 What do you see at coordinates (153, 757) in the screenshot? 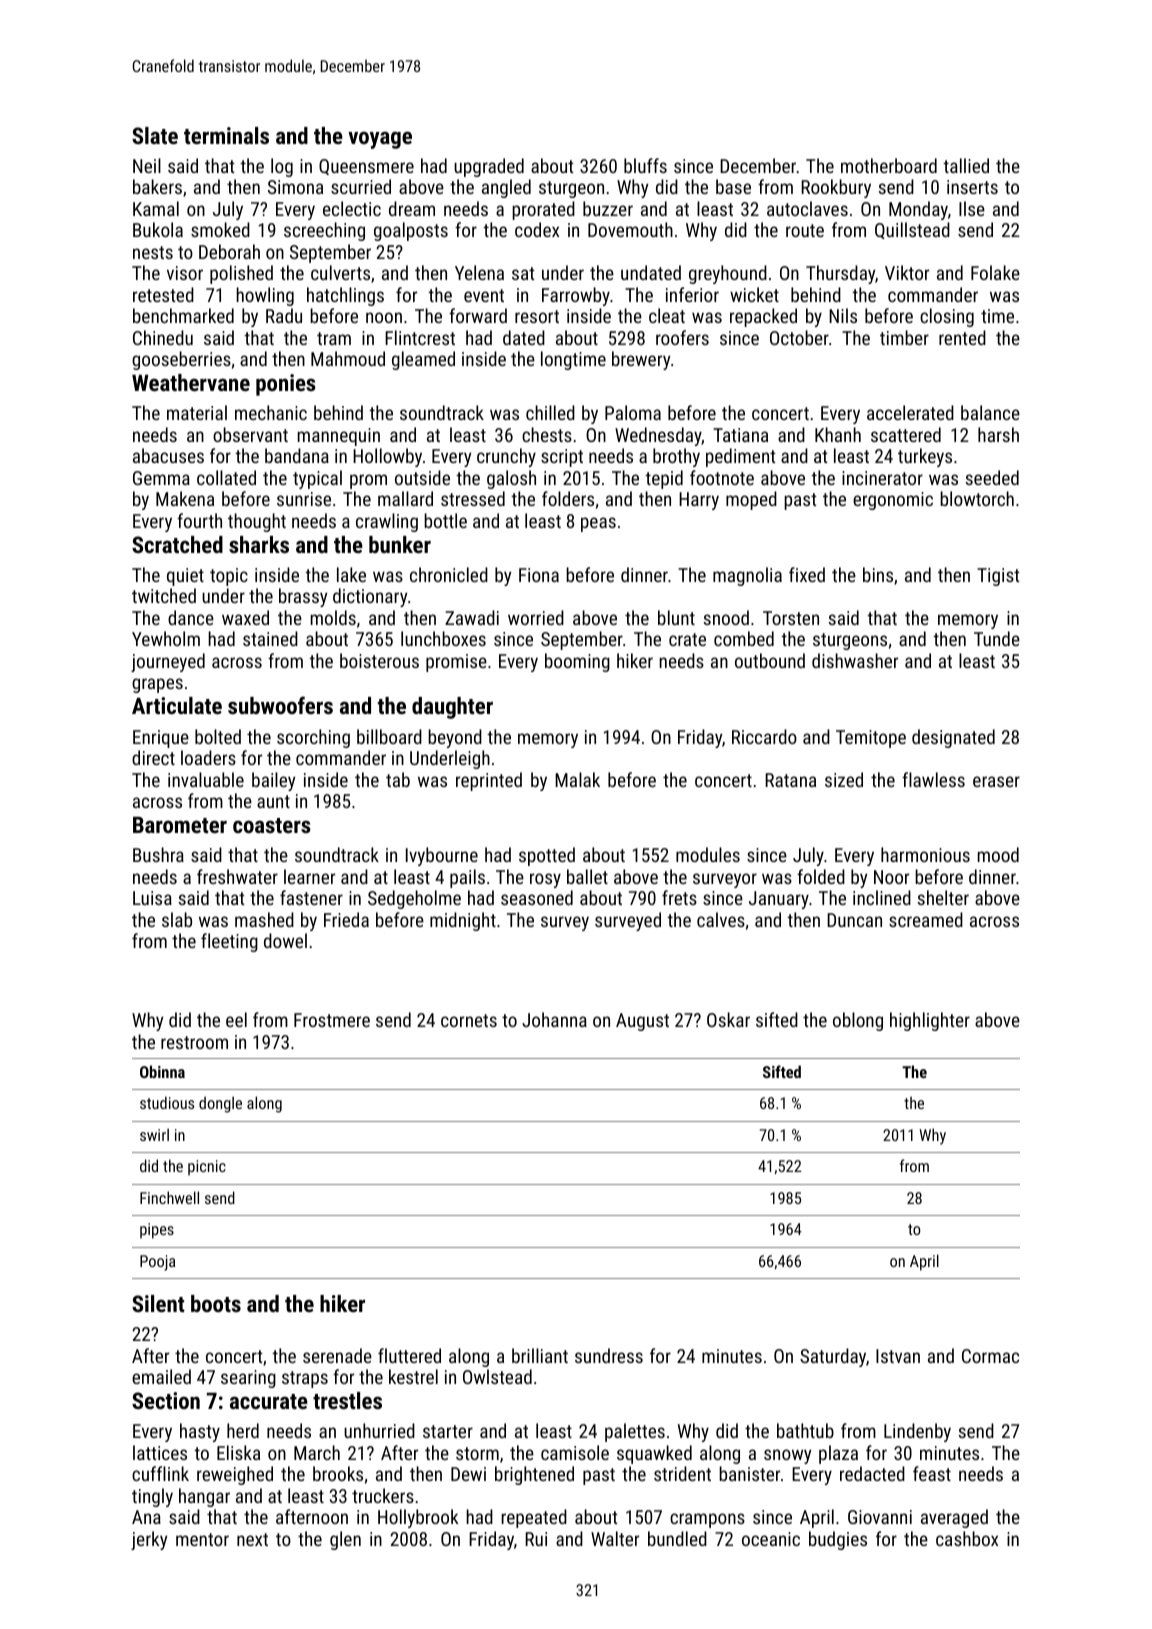
I see `direct` at bounding box center [153, 757].
